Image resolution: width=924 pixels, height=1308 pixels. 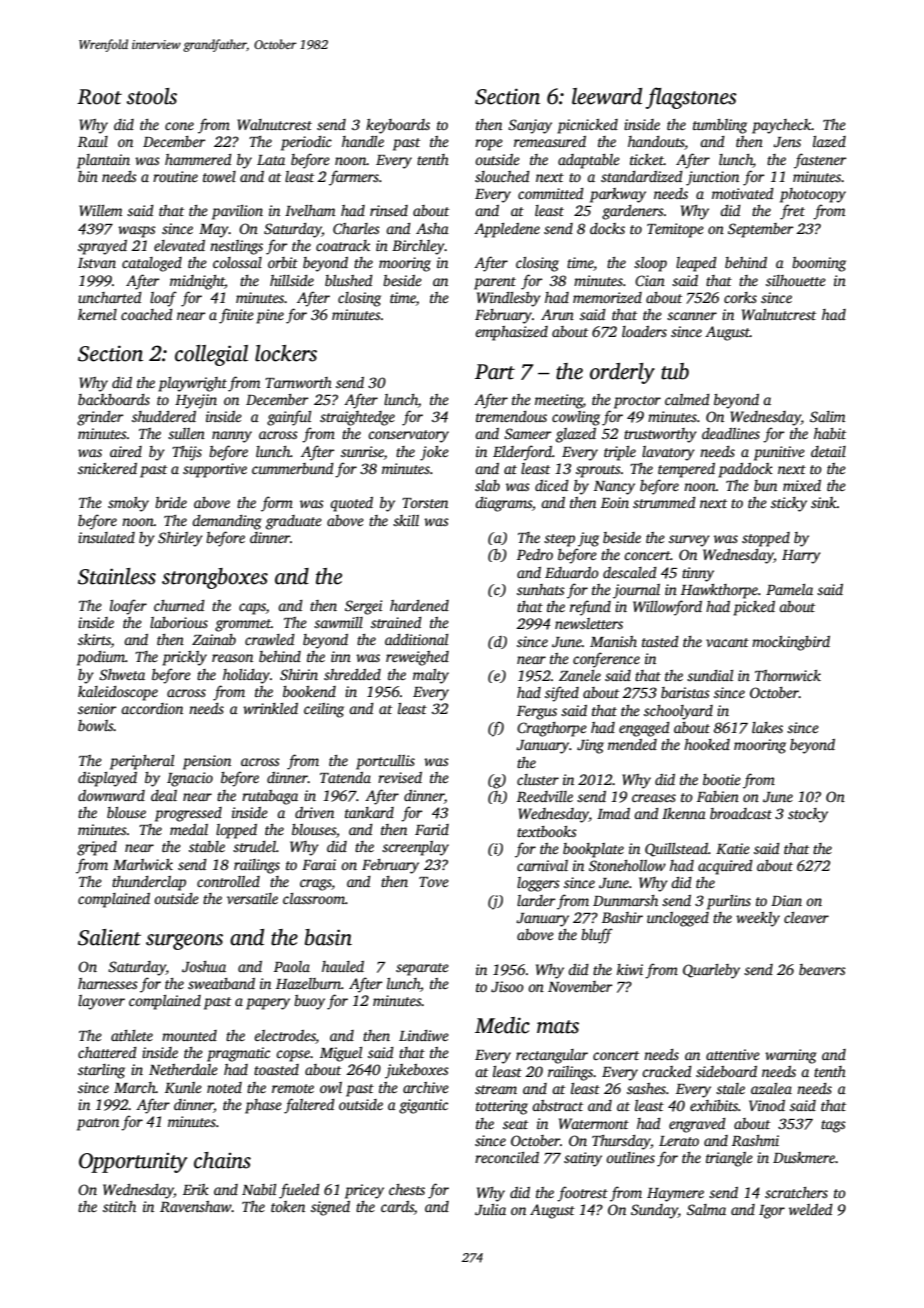 I want to click on playwright, so click(x=192, y=384).
